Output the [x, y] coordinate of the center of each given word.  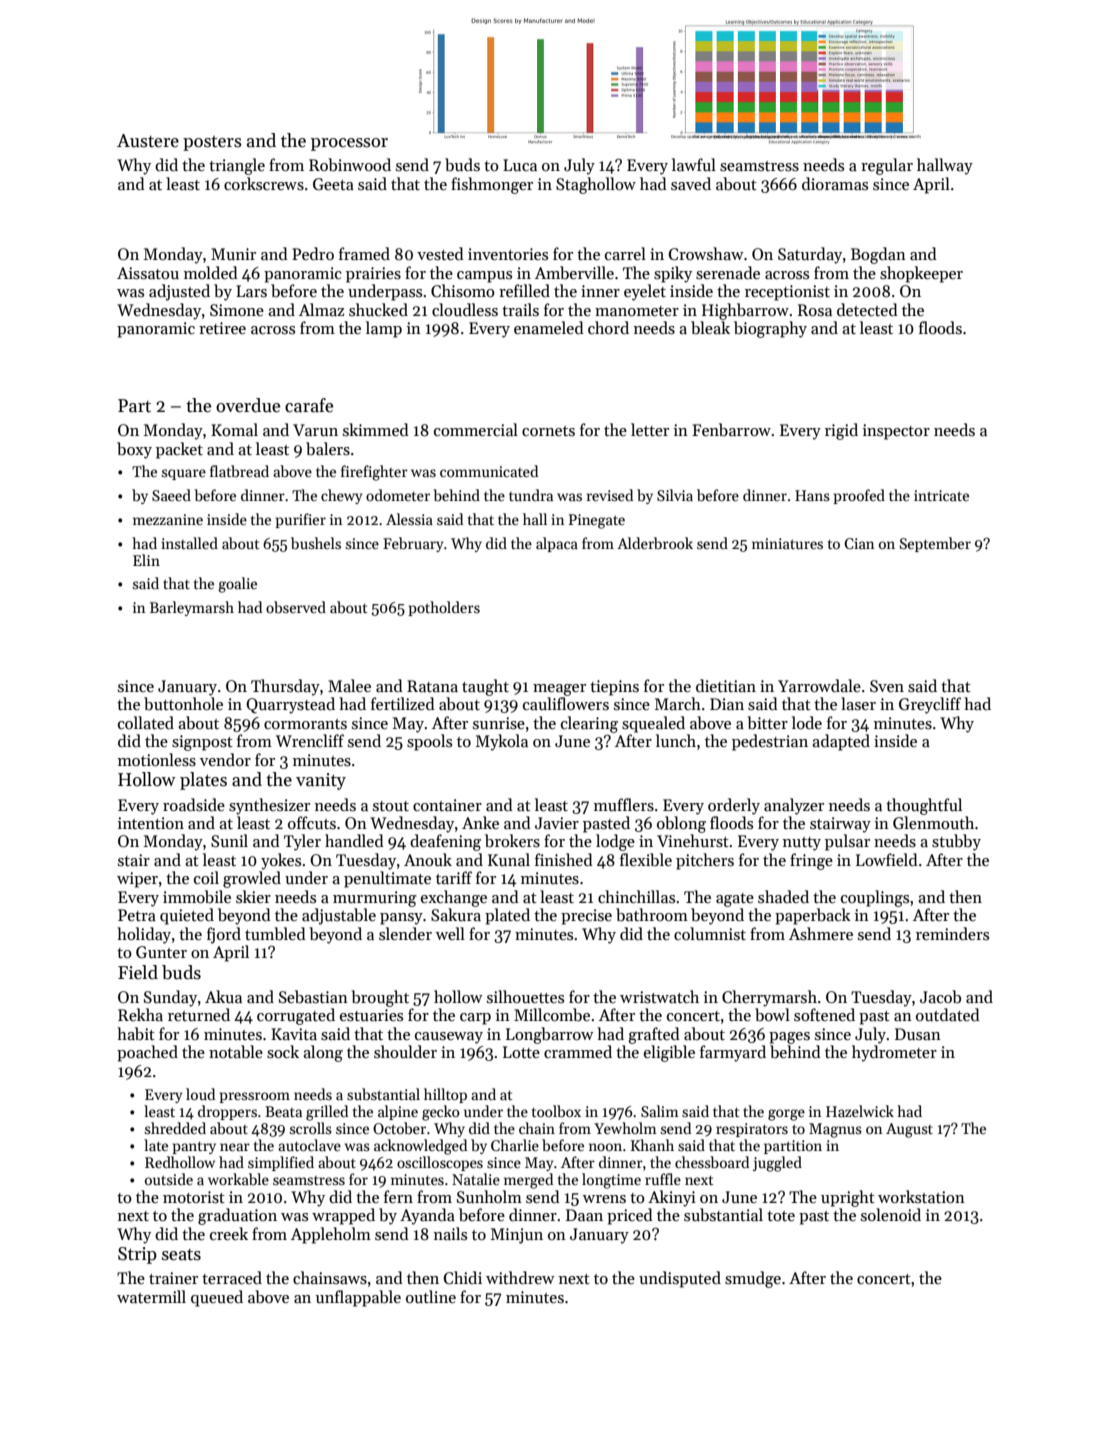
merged [528, 1181]
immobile [197, 896]
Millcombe [552, 1014]
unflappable [358, 1298]
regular [887, 166]
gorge [786, 1115]
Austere [148, 141]
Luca [520, 165]
